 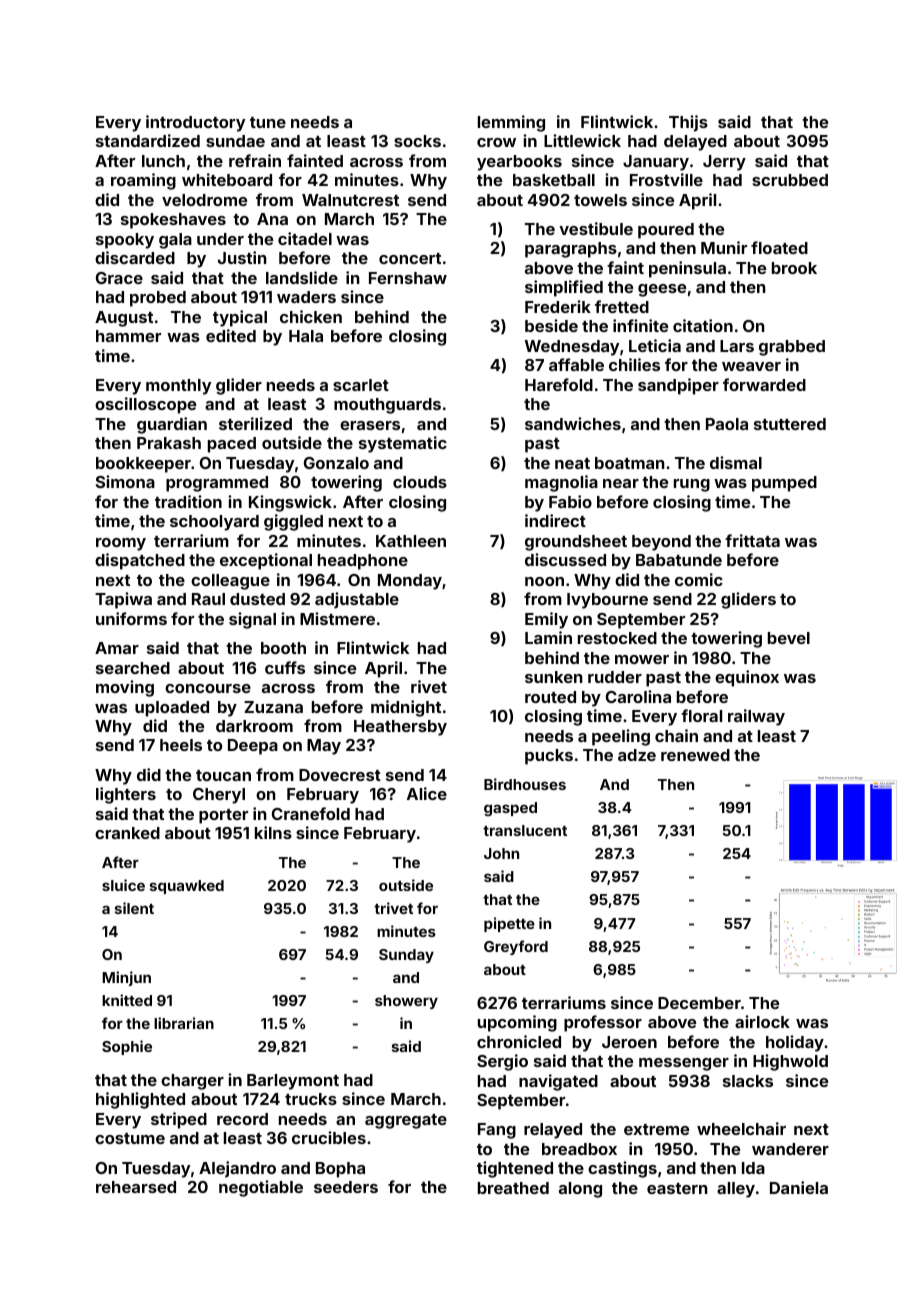 I want to click on Fang, so click(x=497, y=1131).
